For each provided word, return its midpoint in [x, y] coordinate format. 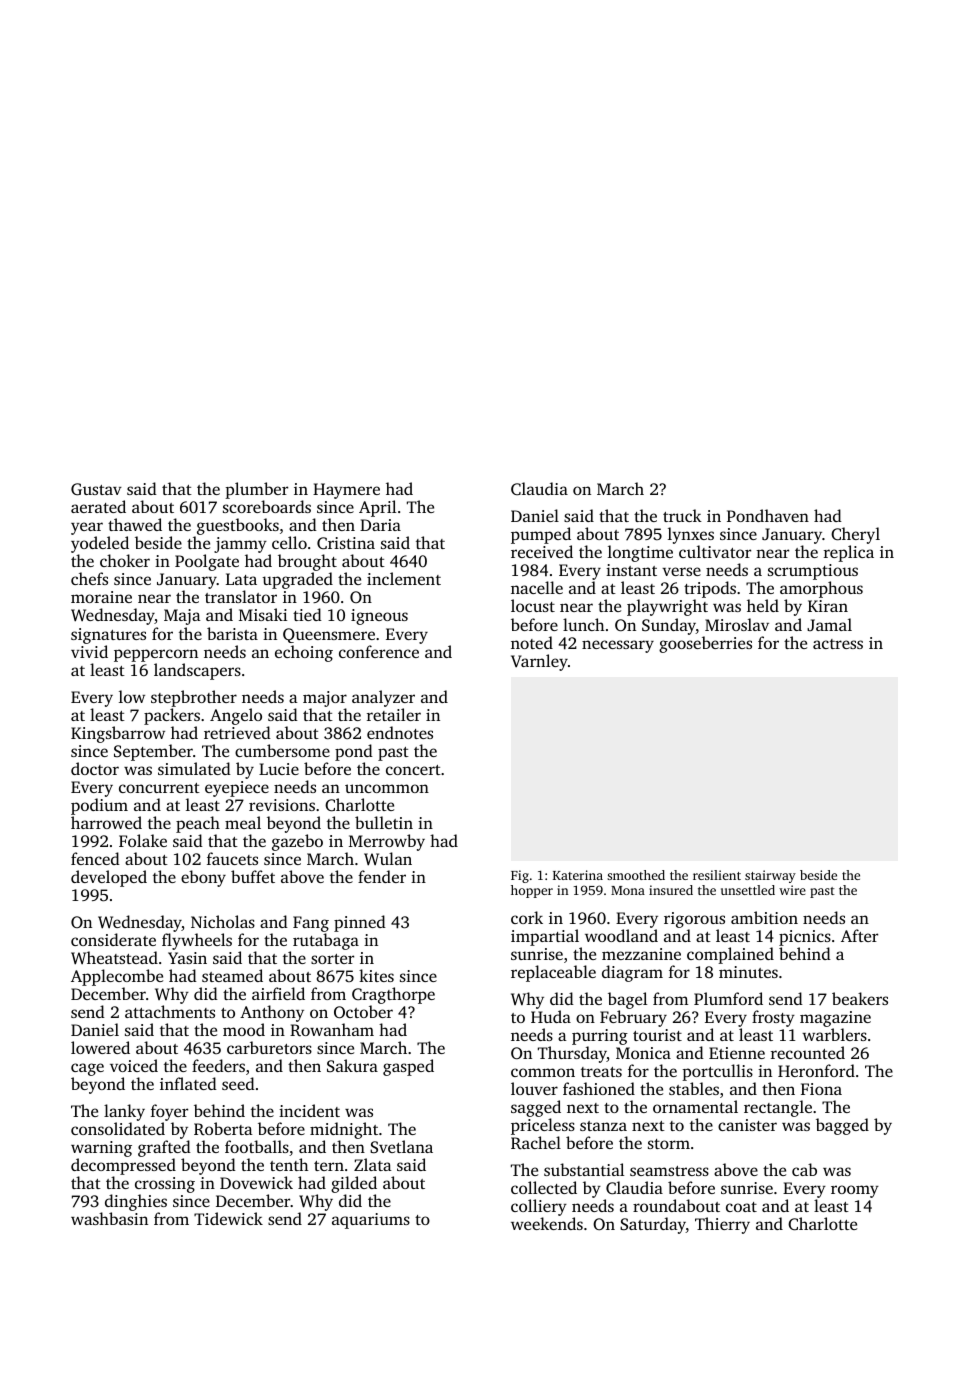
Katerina [578, 875]
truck [682, 515]
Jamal [829, 624]
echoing [304, 653]
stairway [770, 876]
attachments [170, 1011]
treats [601, 1072]
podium [99, 806]
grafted [164, 1148]
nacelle [537, 587]
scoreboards [267, 506]
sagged [536, 1108]
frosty [773, 1018]
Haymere [346, 491]
